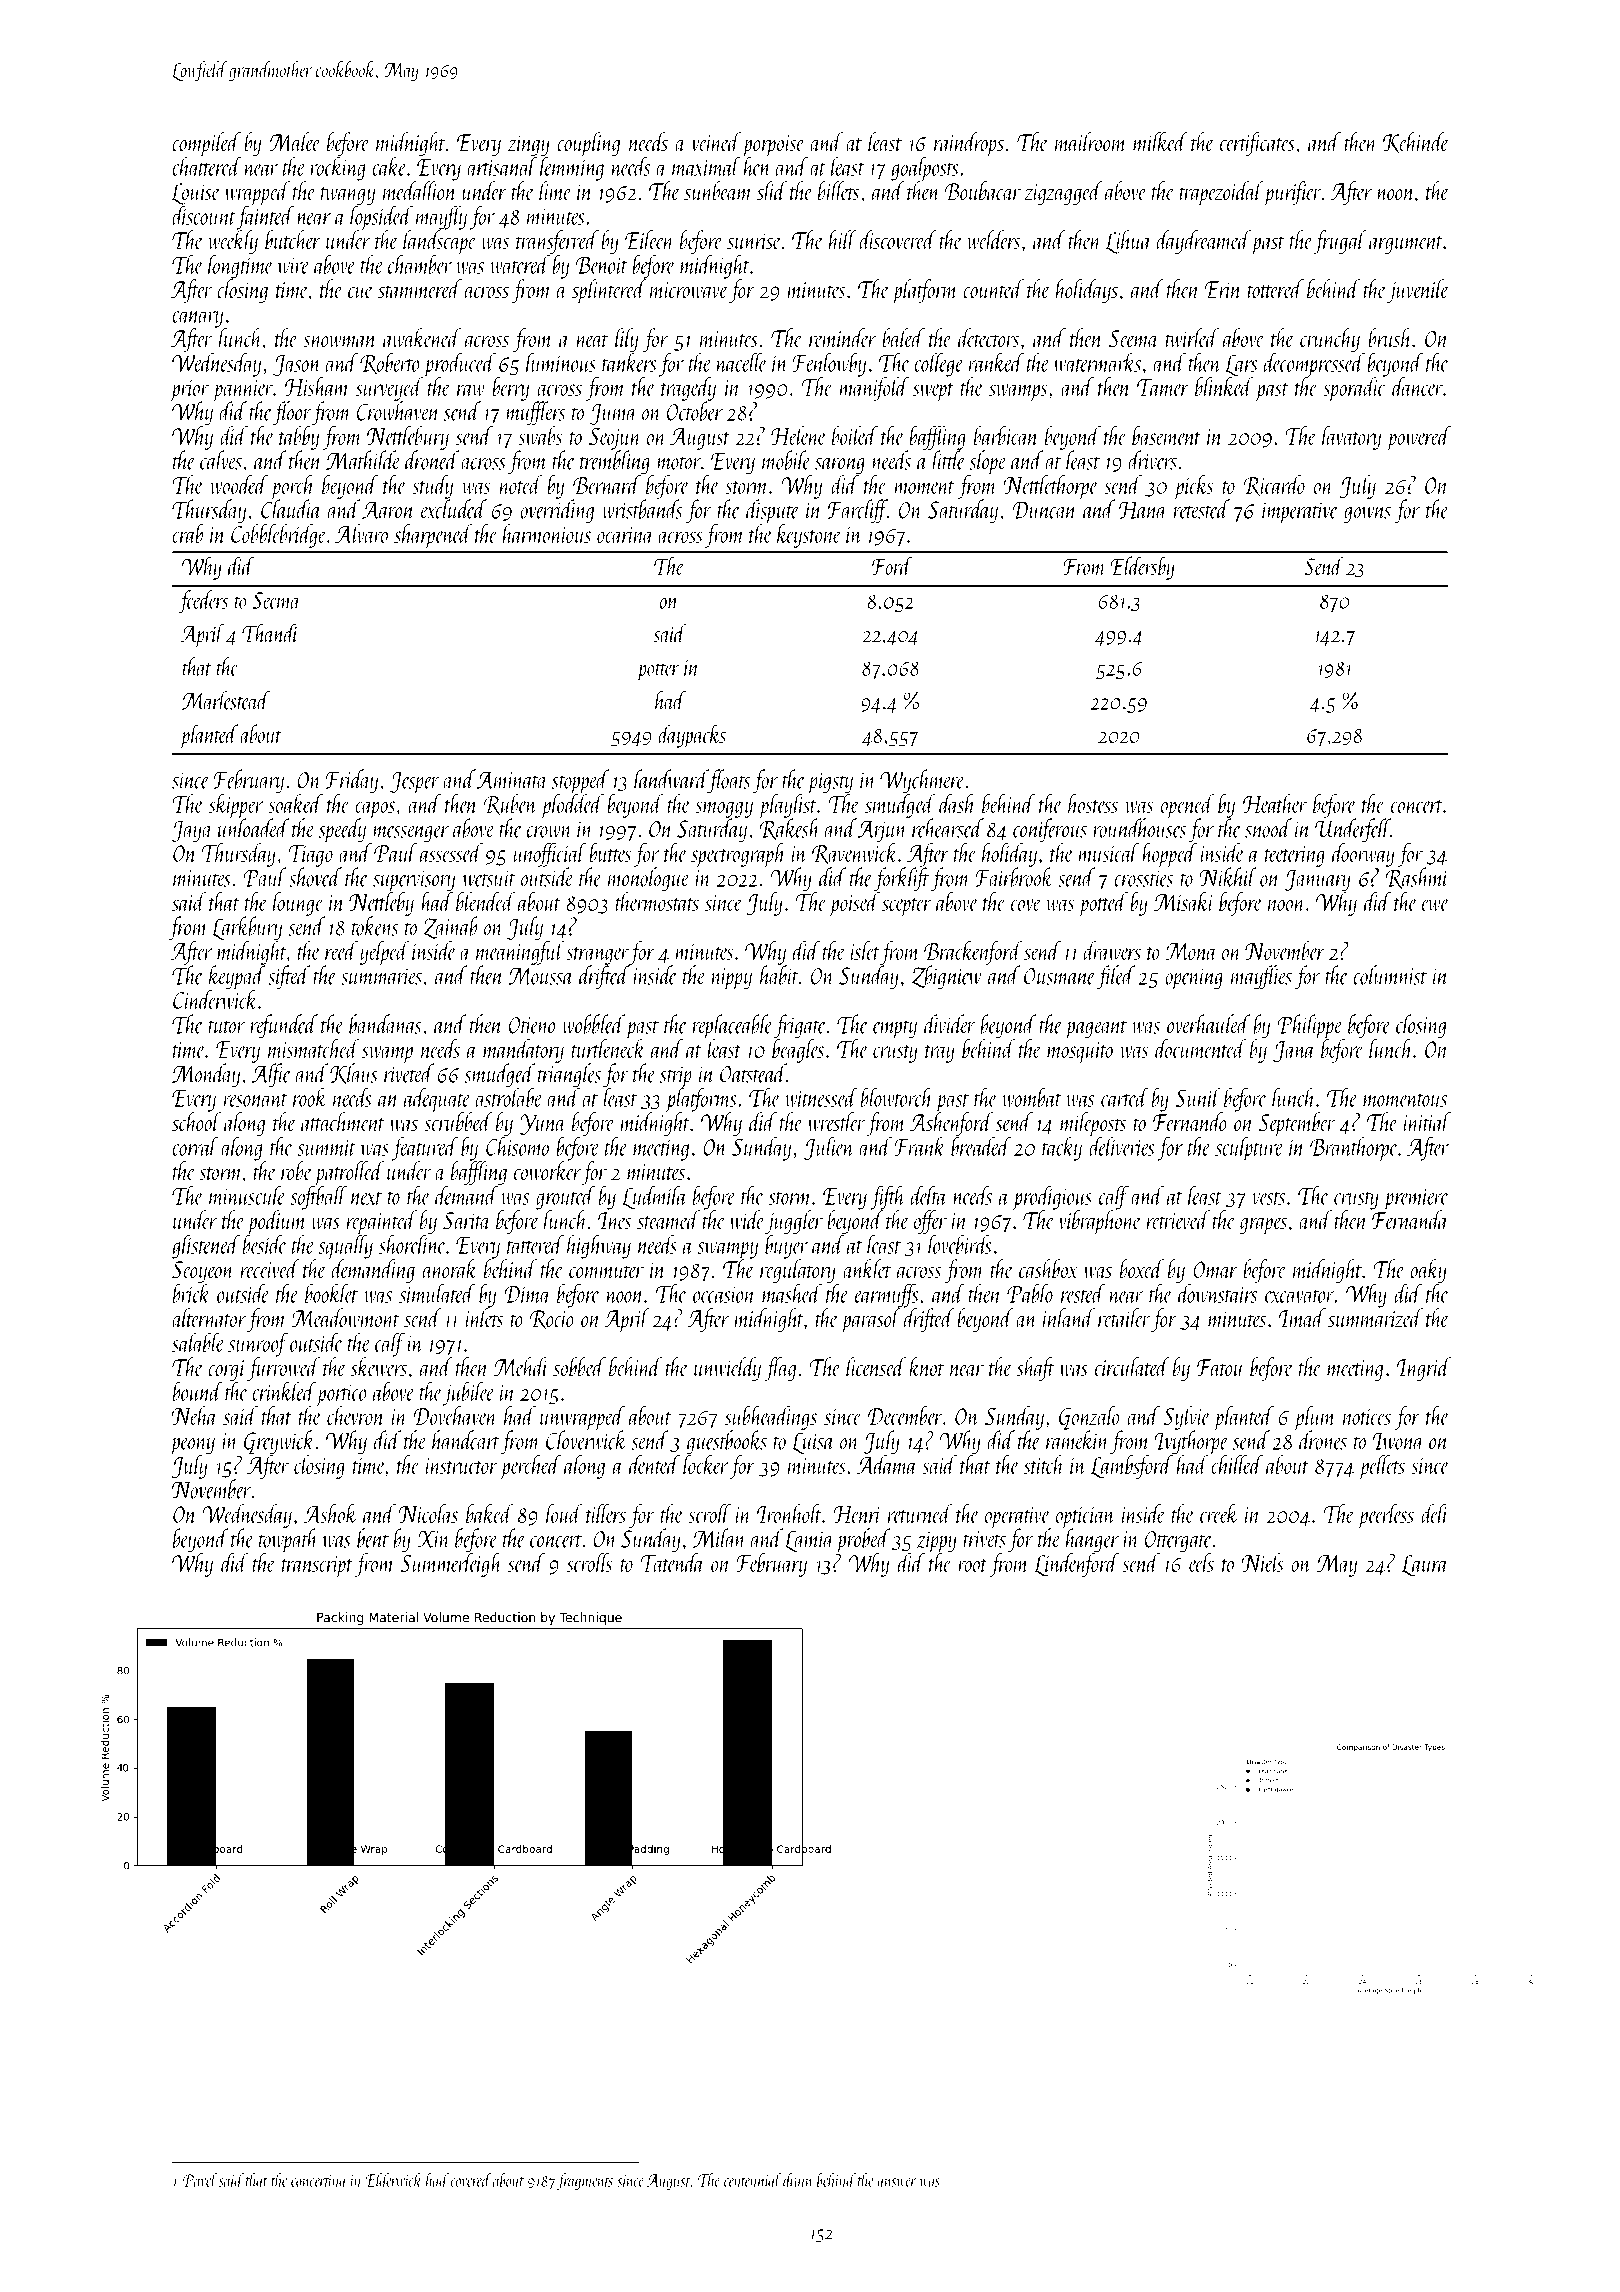 Image resolution: width=1620 pixels, height=2292 pixels. Describe the element at coordinates (1186, 1418) in the screenshot. I see `Sylvie` at that location.
